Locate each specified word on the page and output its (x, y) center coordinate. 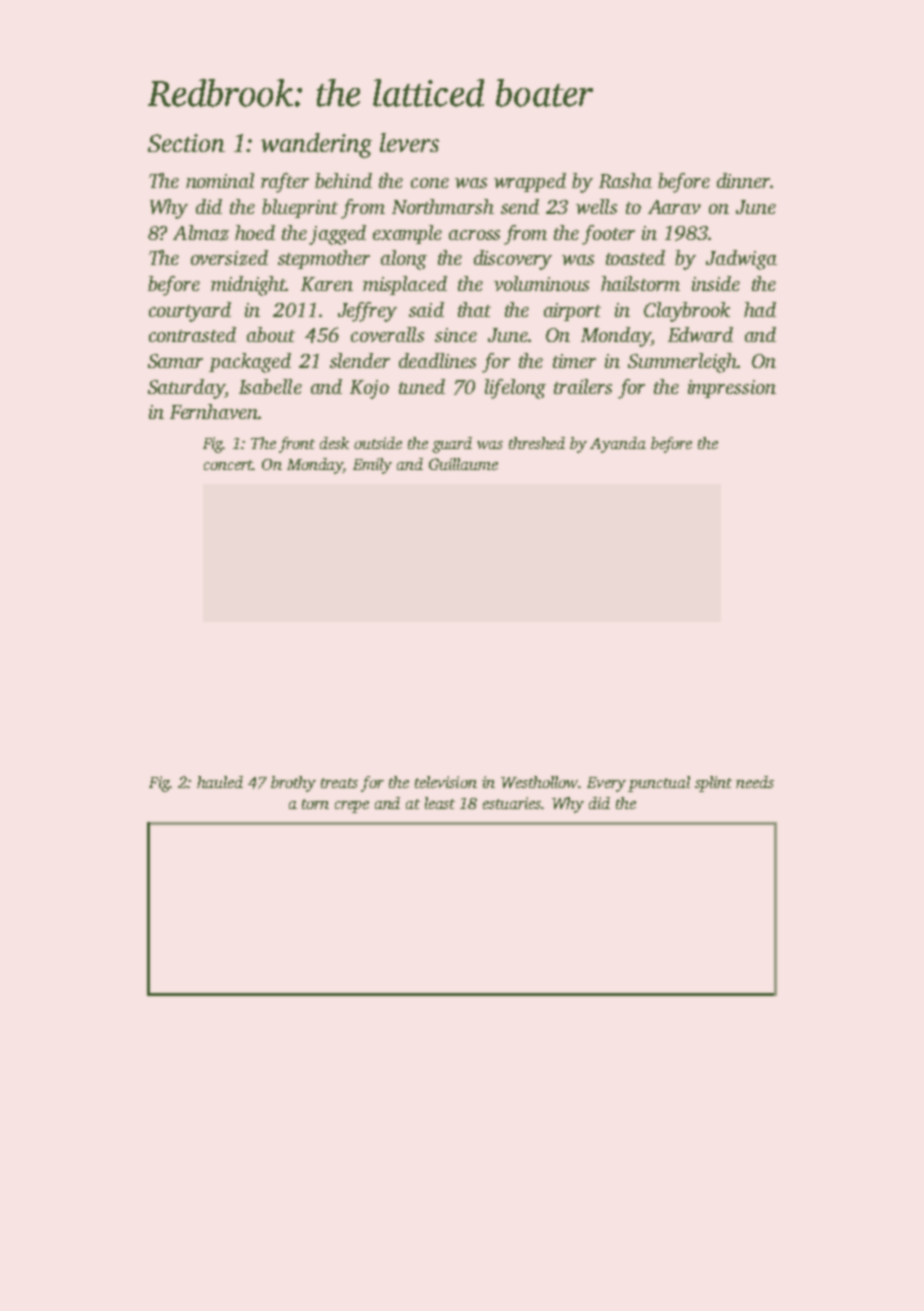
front (297, 445)
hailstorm (640, 283)
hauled (220, 782)
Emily (372, 466)
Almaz (201, 233)
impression (732, 389)
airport (572, 312)
